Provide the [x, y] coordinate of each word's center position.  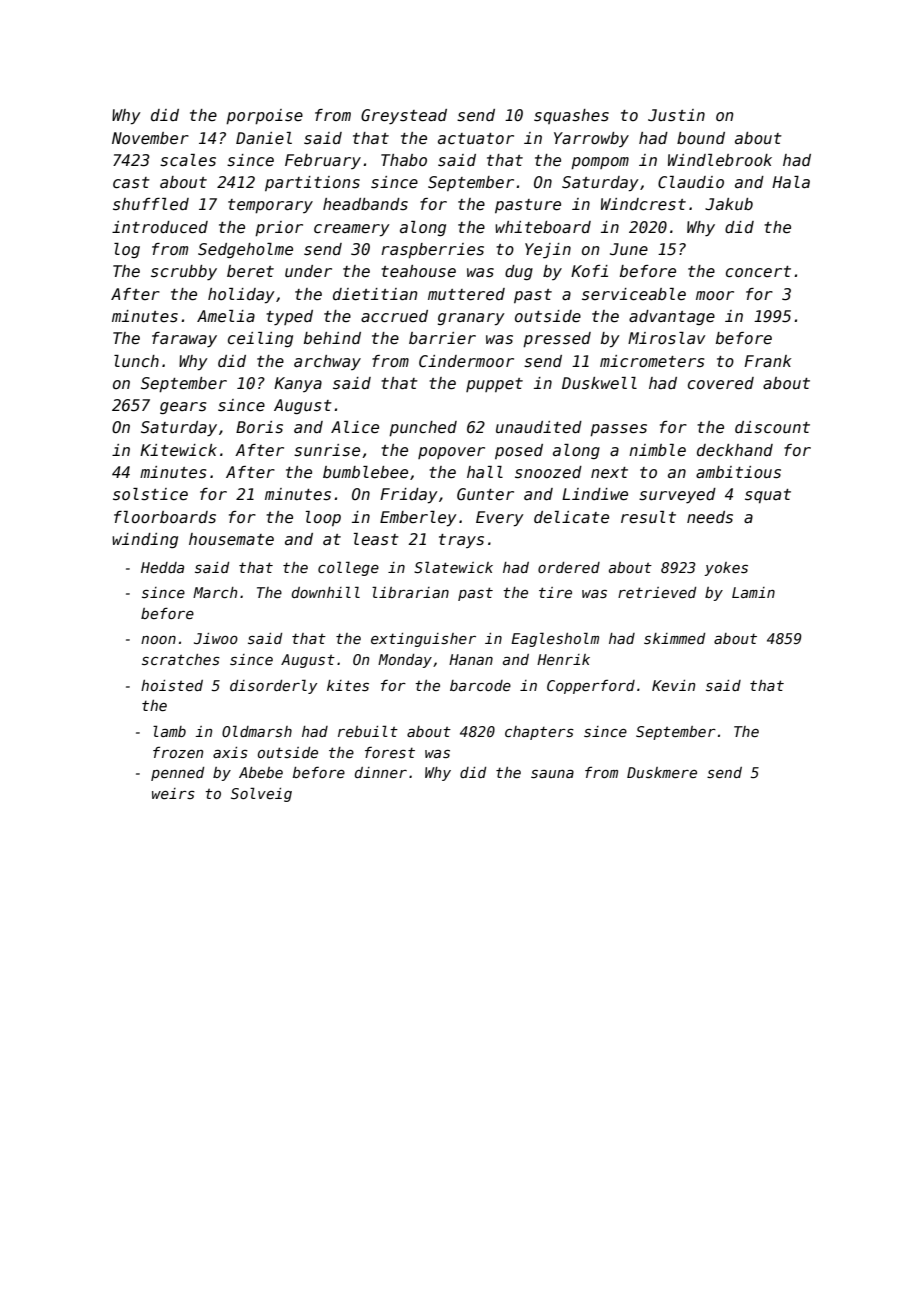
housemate [231, 539]
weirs [173, 793]
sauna [552, 774]
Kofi [589, 271]
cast [131, 182]
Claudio [691, 182]
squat [768, 496]
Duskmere [662, 772]
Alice [355, 427]
